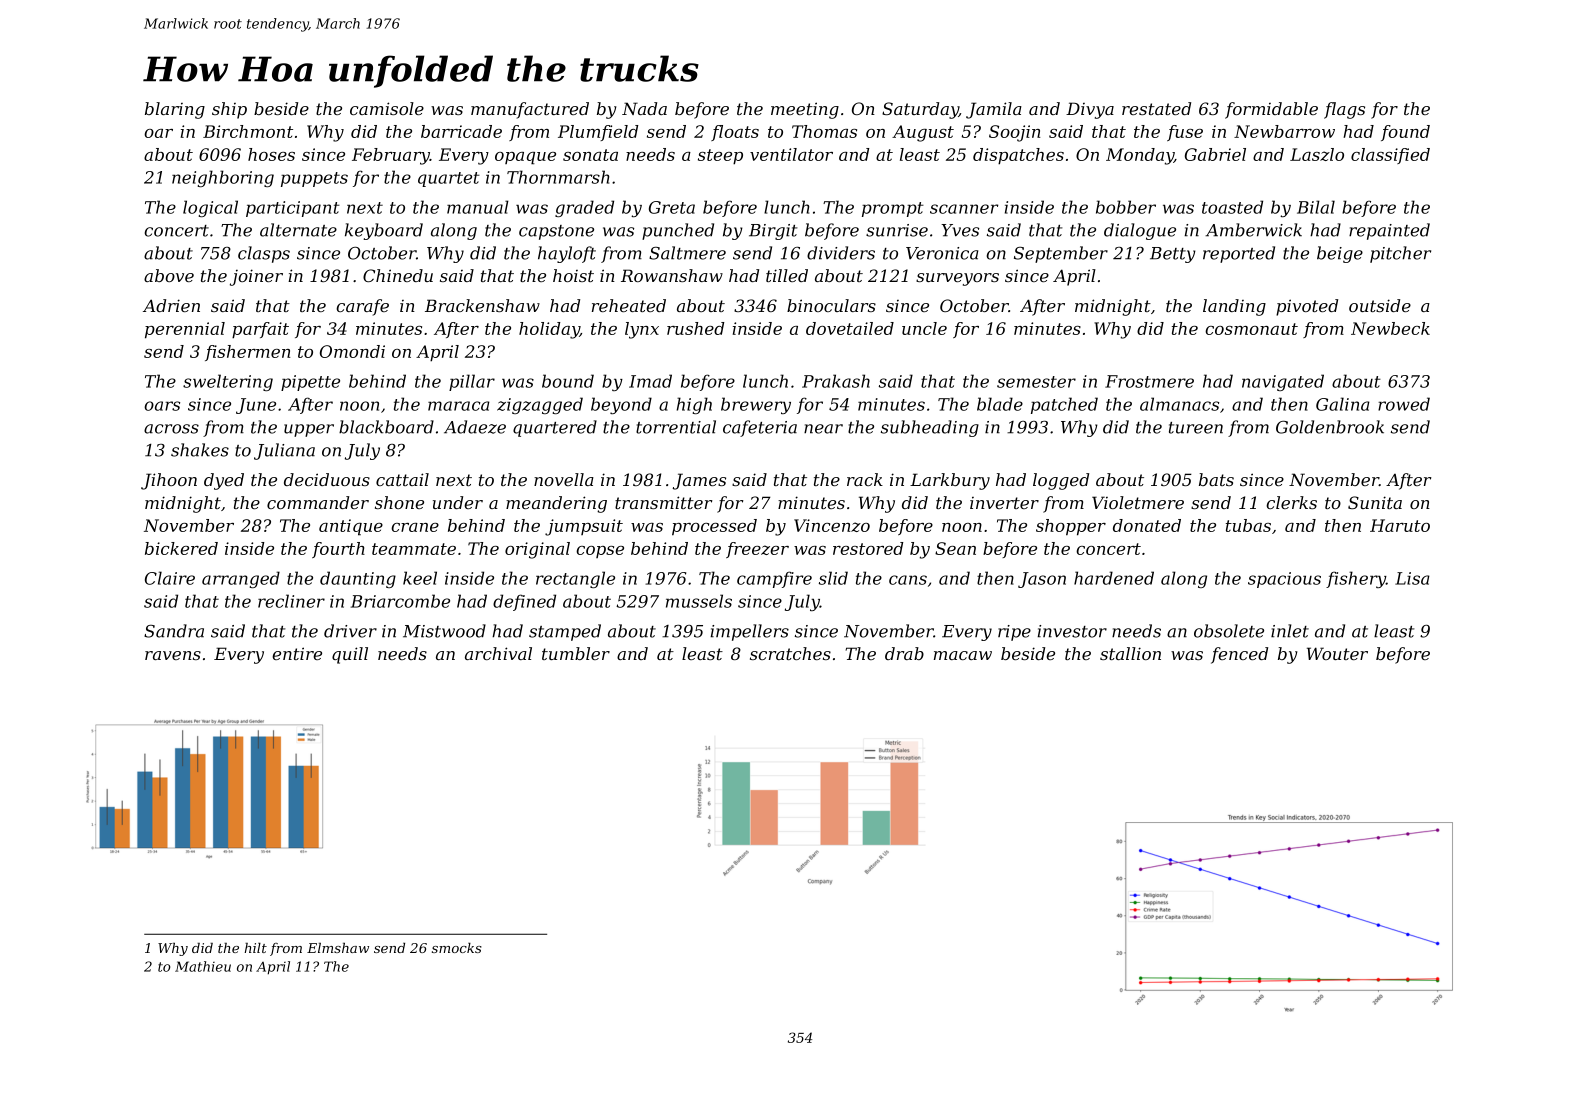 The width and height of the screenshot is (1575, 1114). What do you see at coordinates (1375, 502) in the screenshot?
I see `Sunita` at bounding box center [1375, 502].
